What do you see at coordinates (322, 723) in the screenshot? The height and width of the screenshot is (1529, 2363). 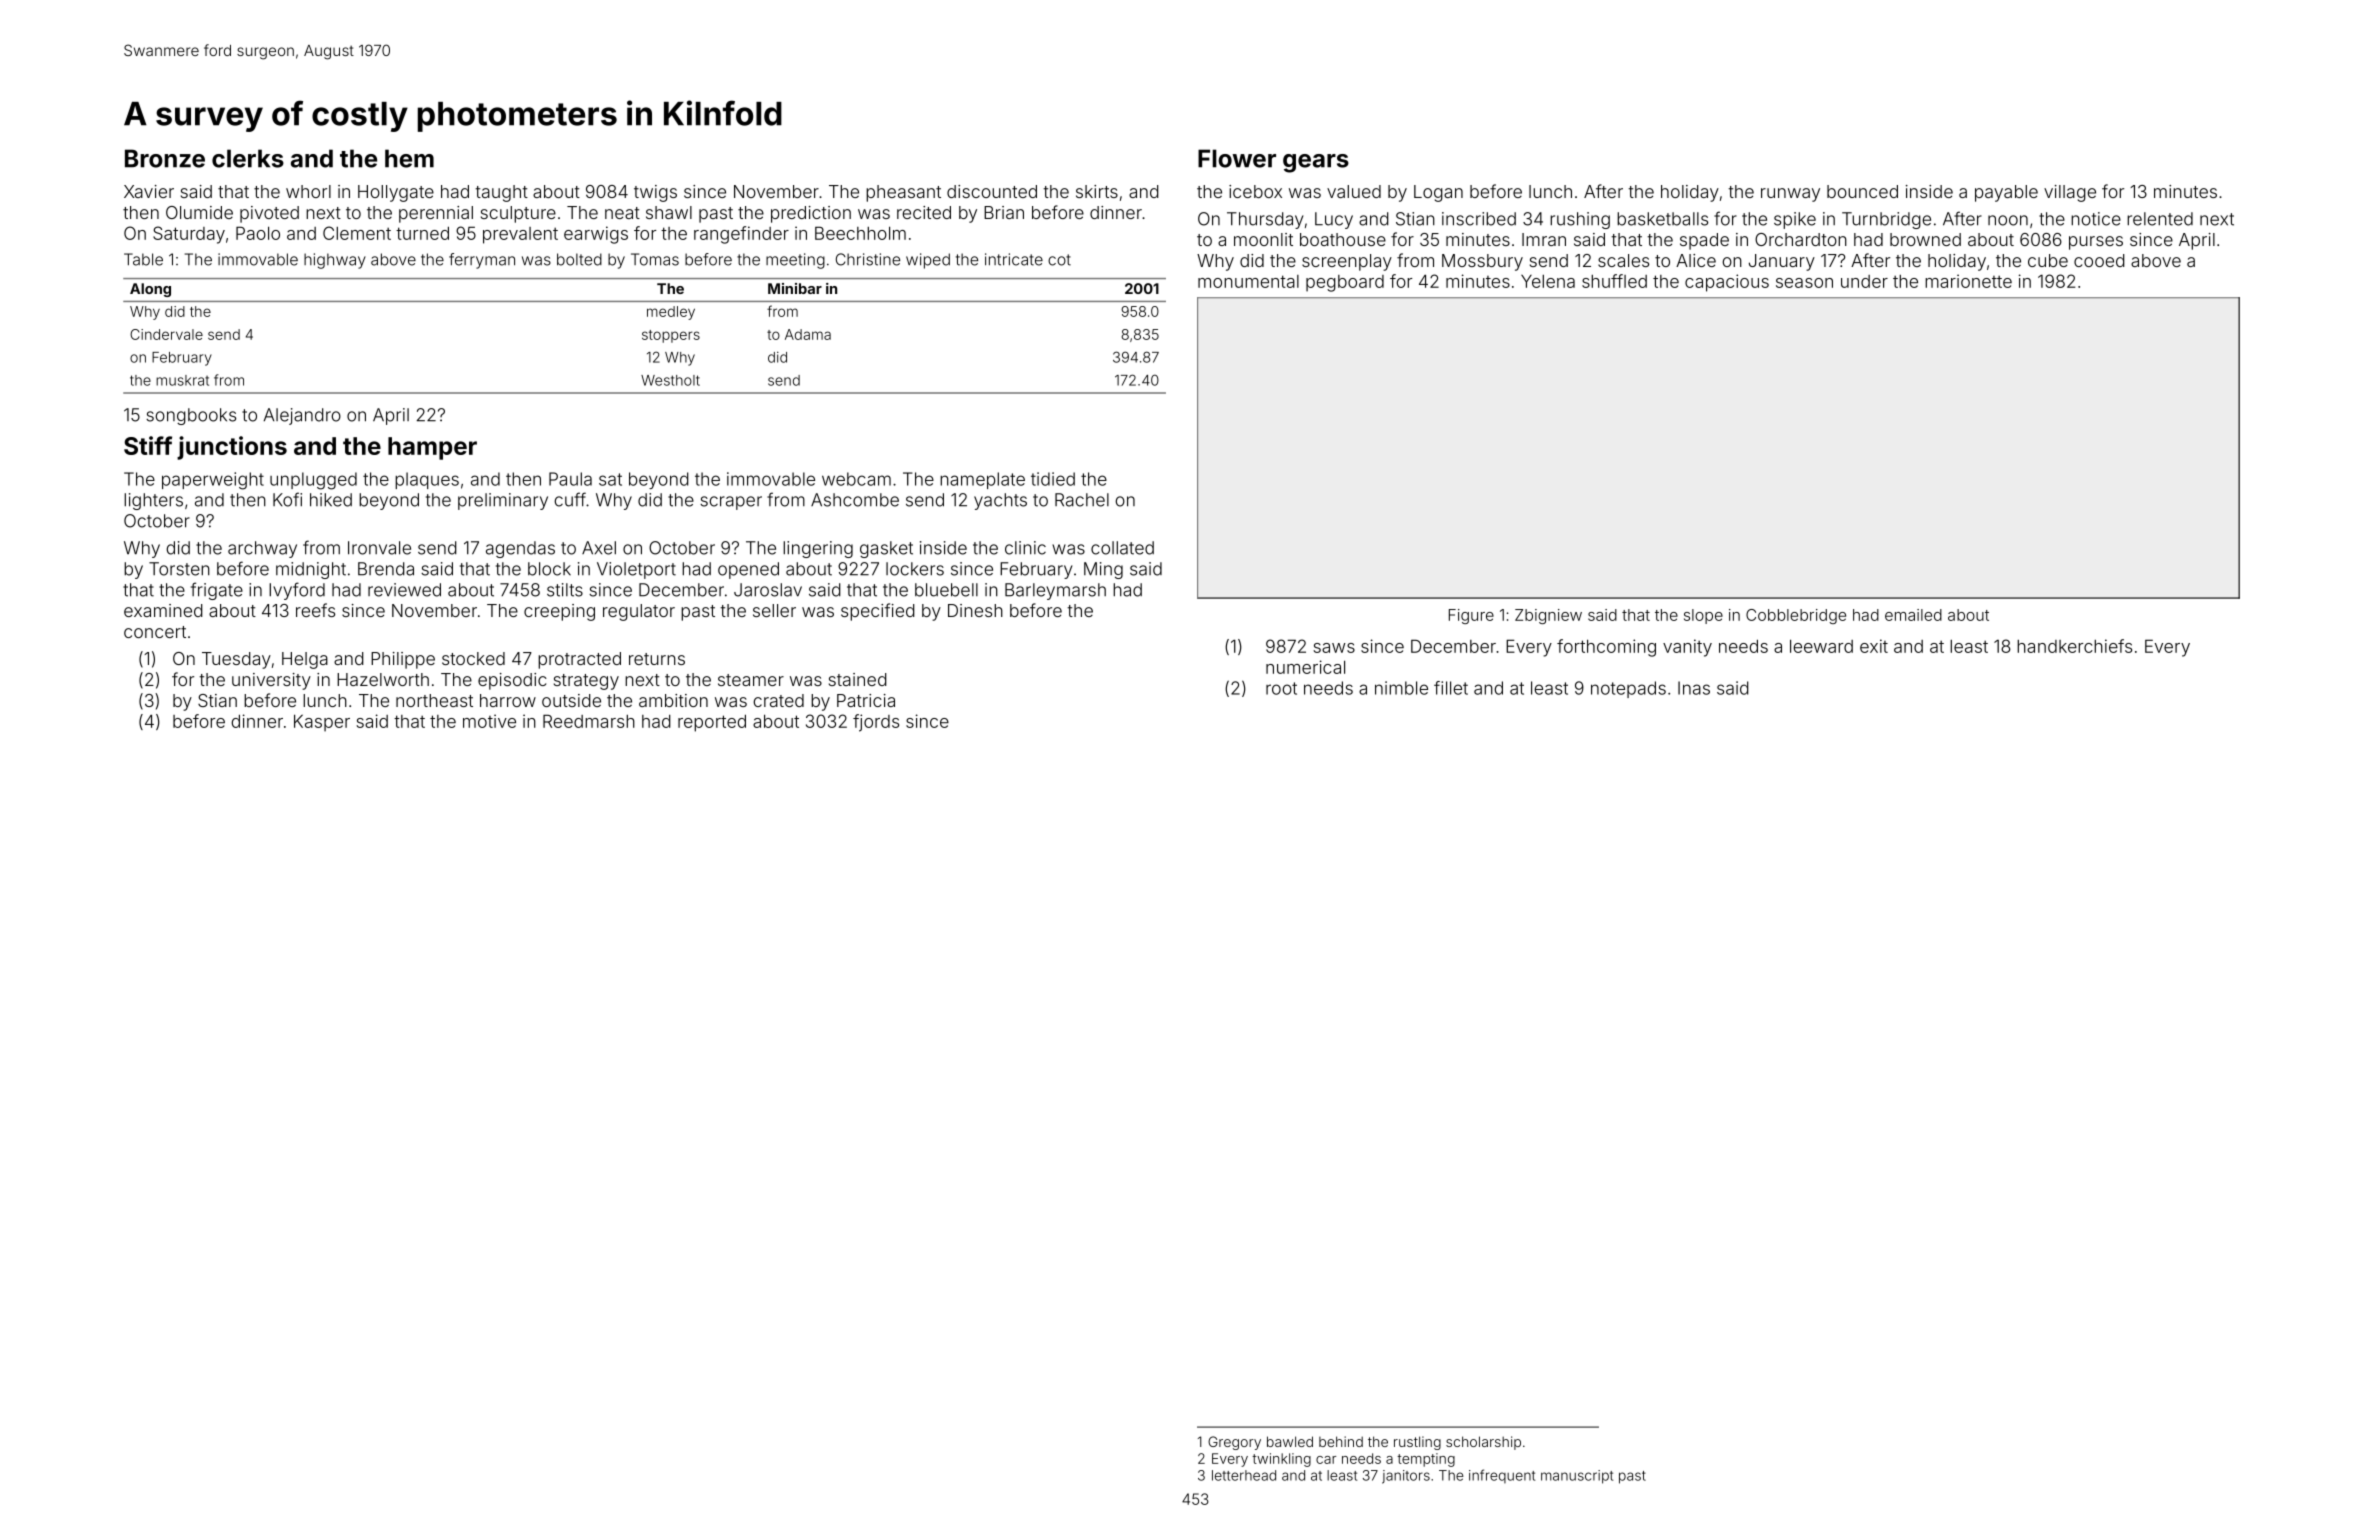 I see `Kasper` at bounding box center [322, 723].
